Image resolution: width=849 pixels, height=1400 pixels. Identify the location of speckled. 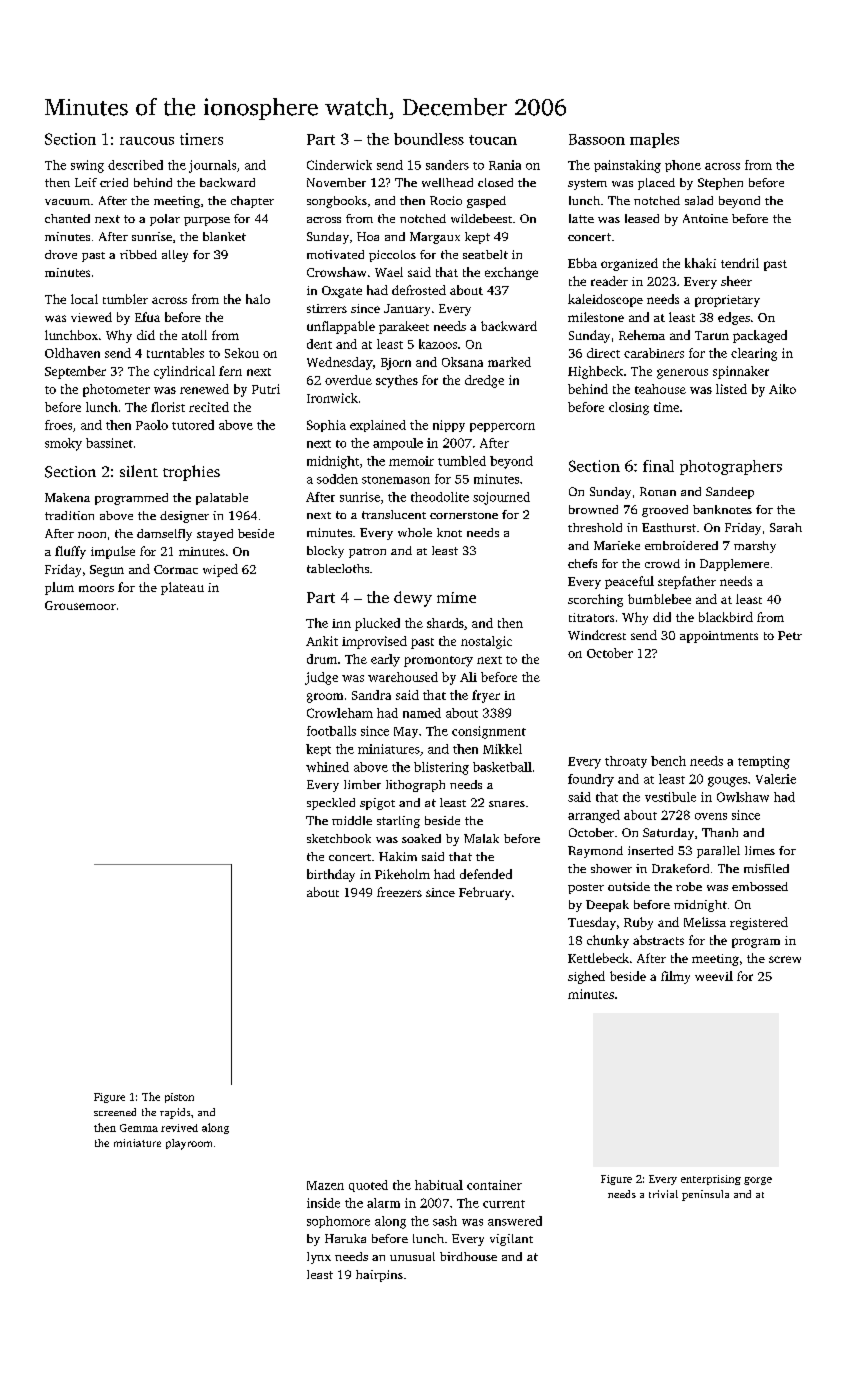
(331, 804).
